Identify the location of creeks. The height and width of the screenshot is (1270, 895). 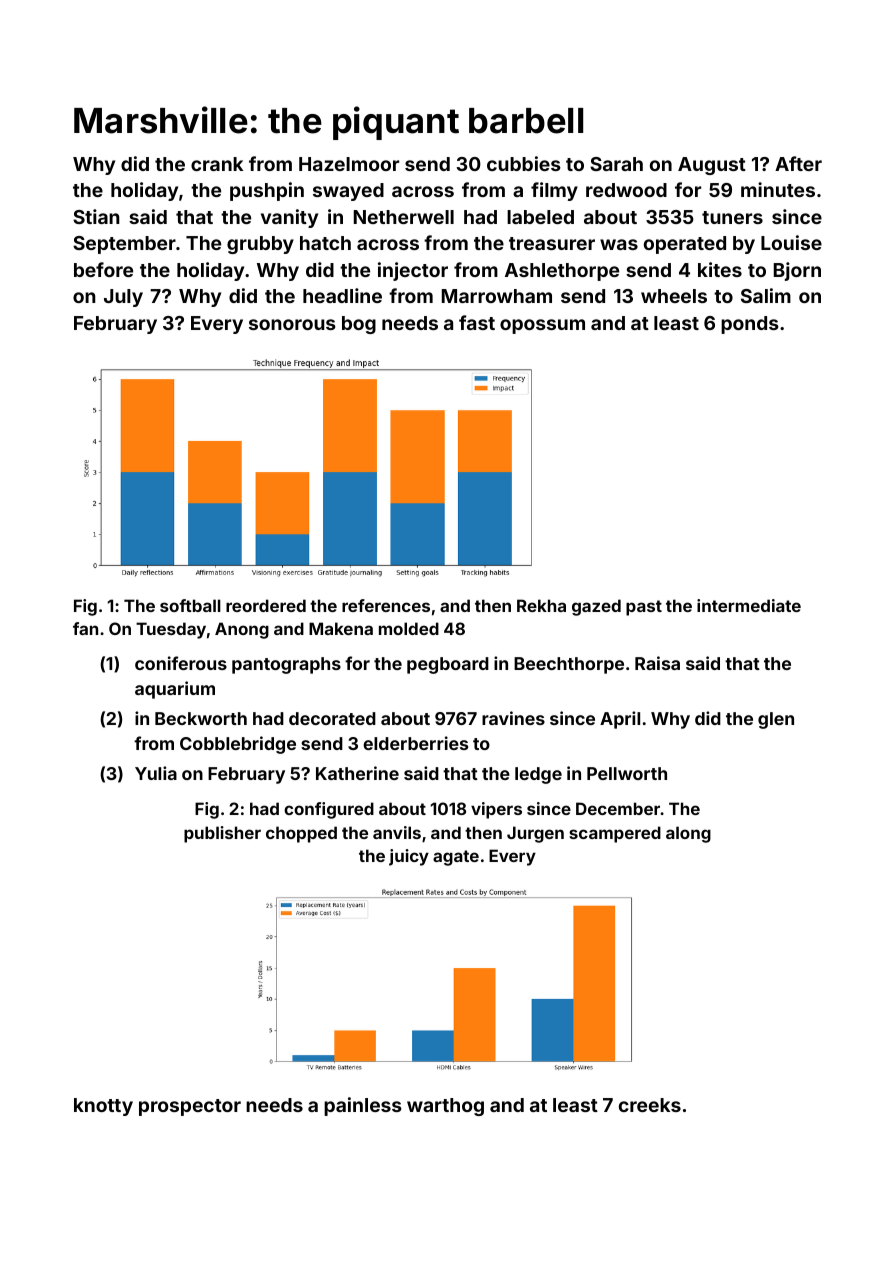
(650, 1105).
